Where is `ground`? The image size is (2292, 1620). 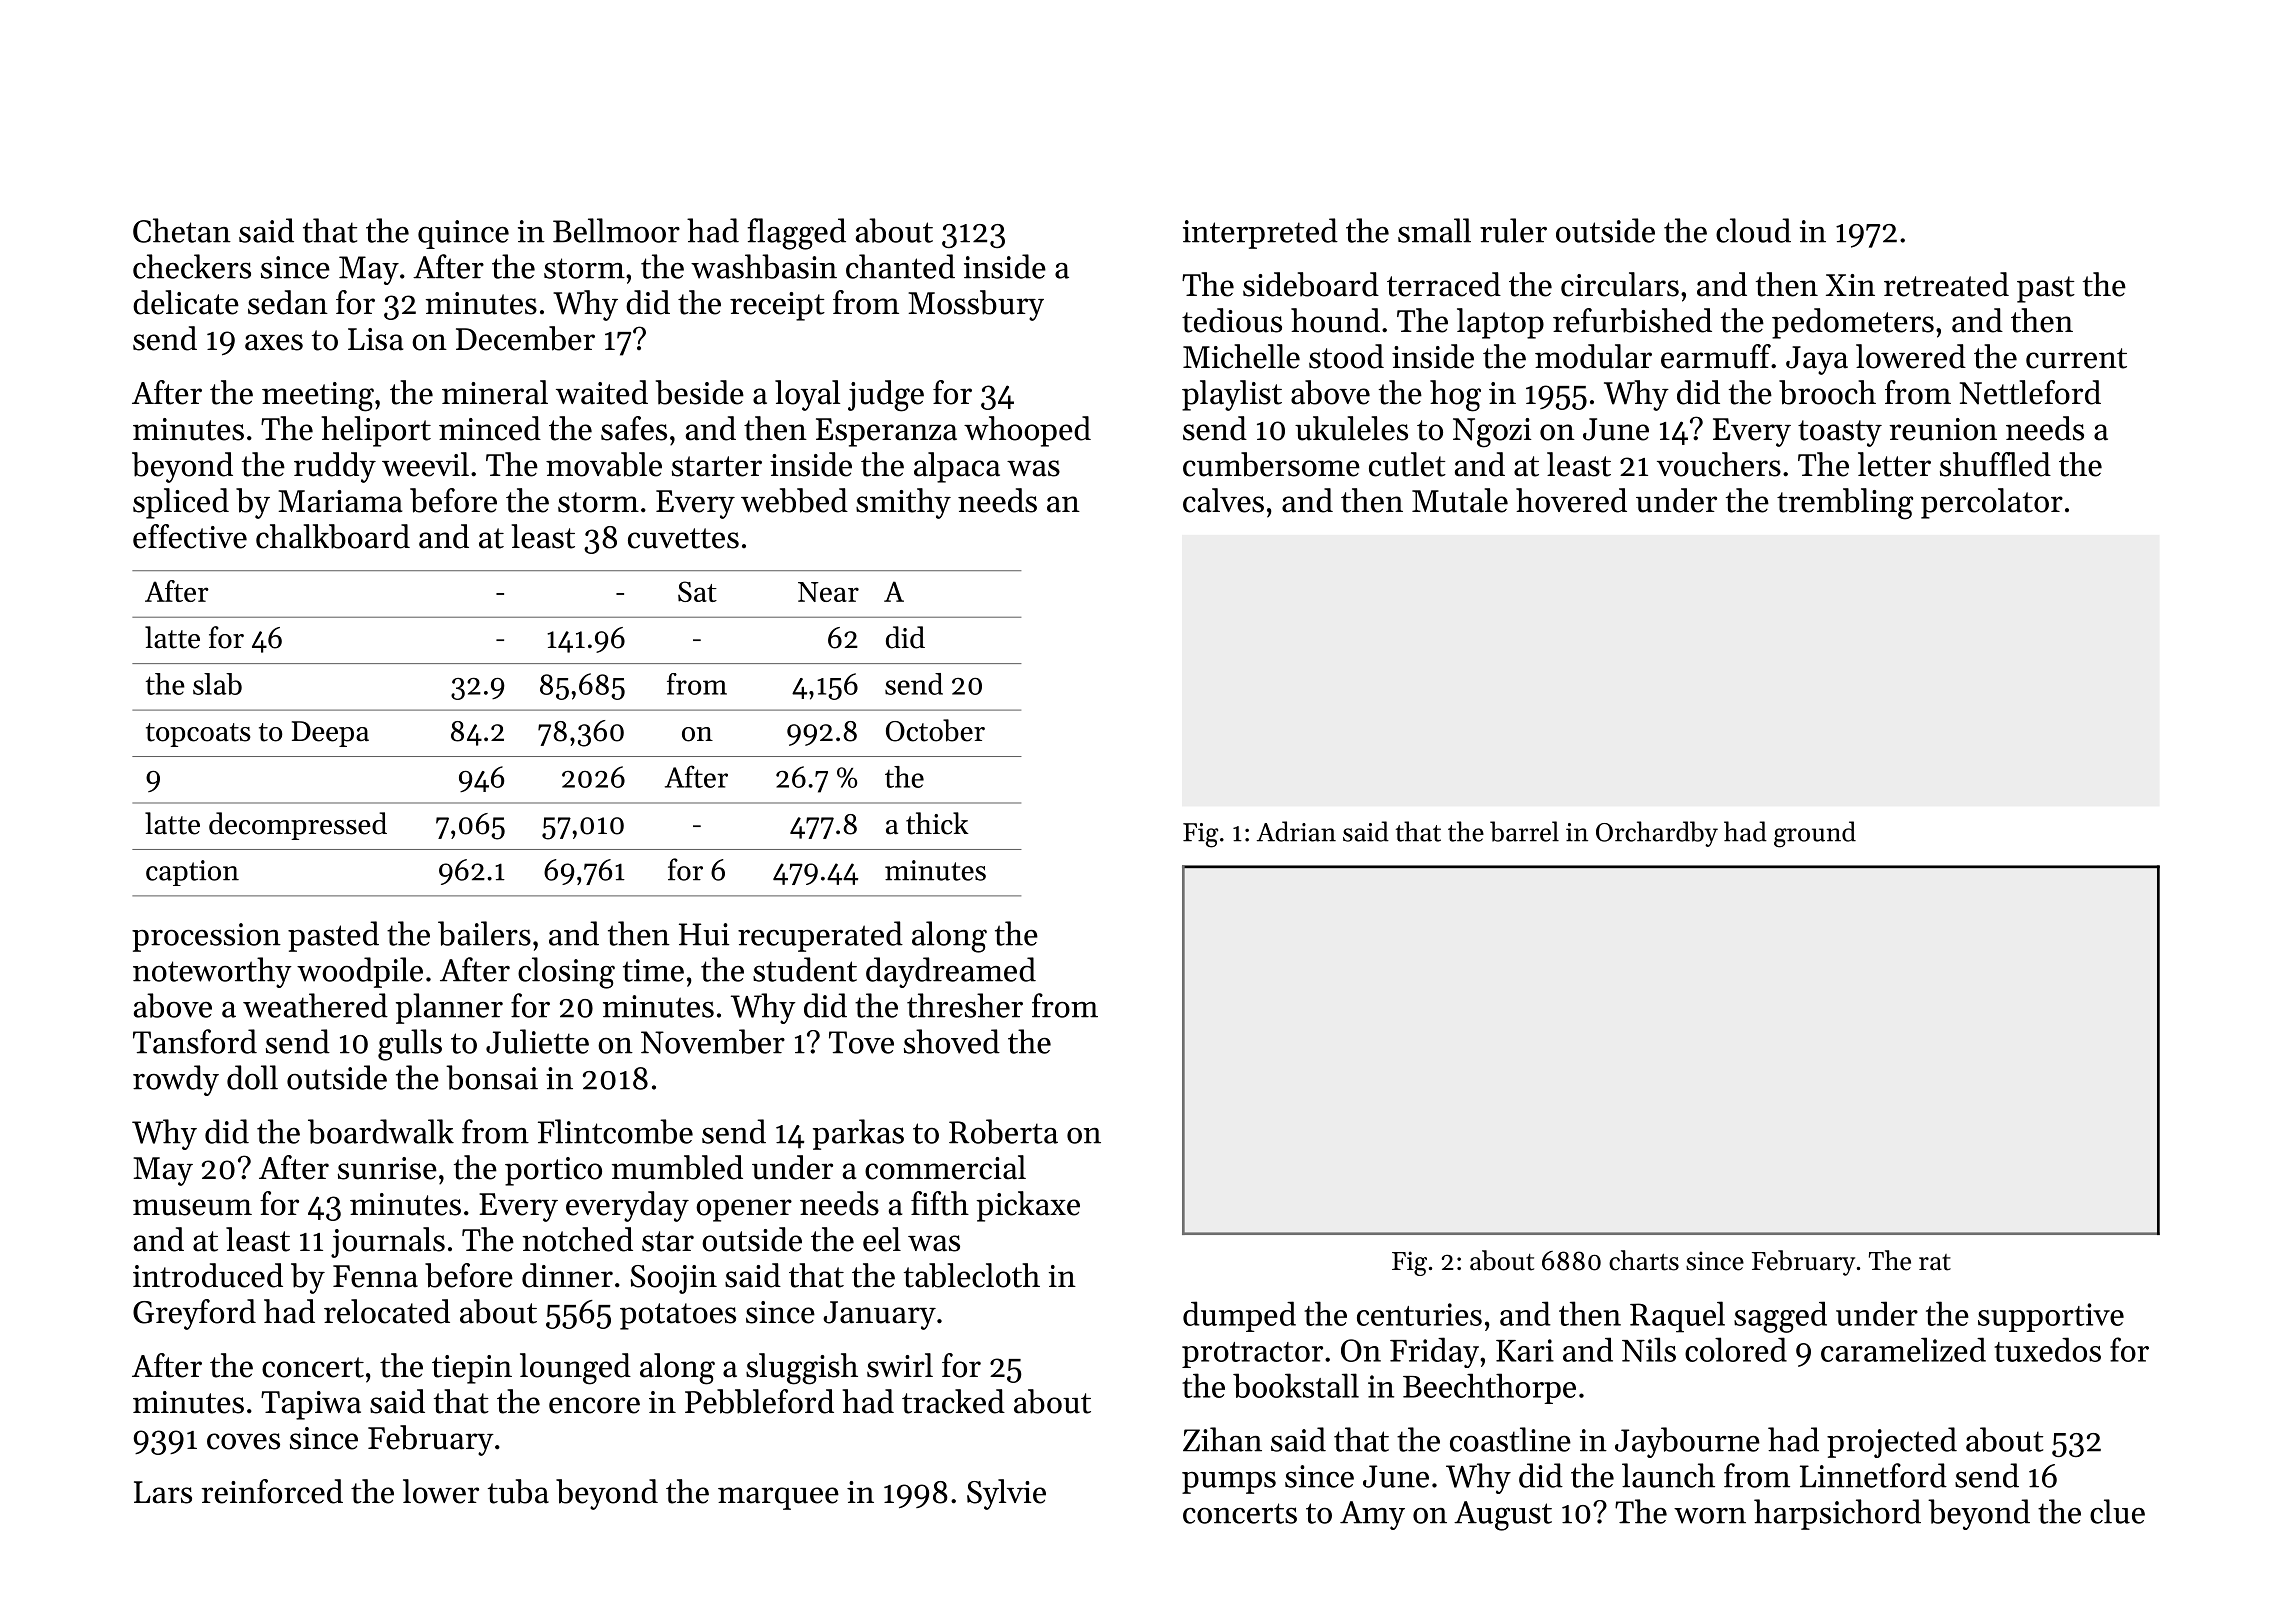
ground is located at coordinates (1815, 834).
